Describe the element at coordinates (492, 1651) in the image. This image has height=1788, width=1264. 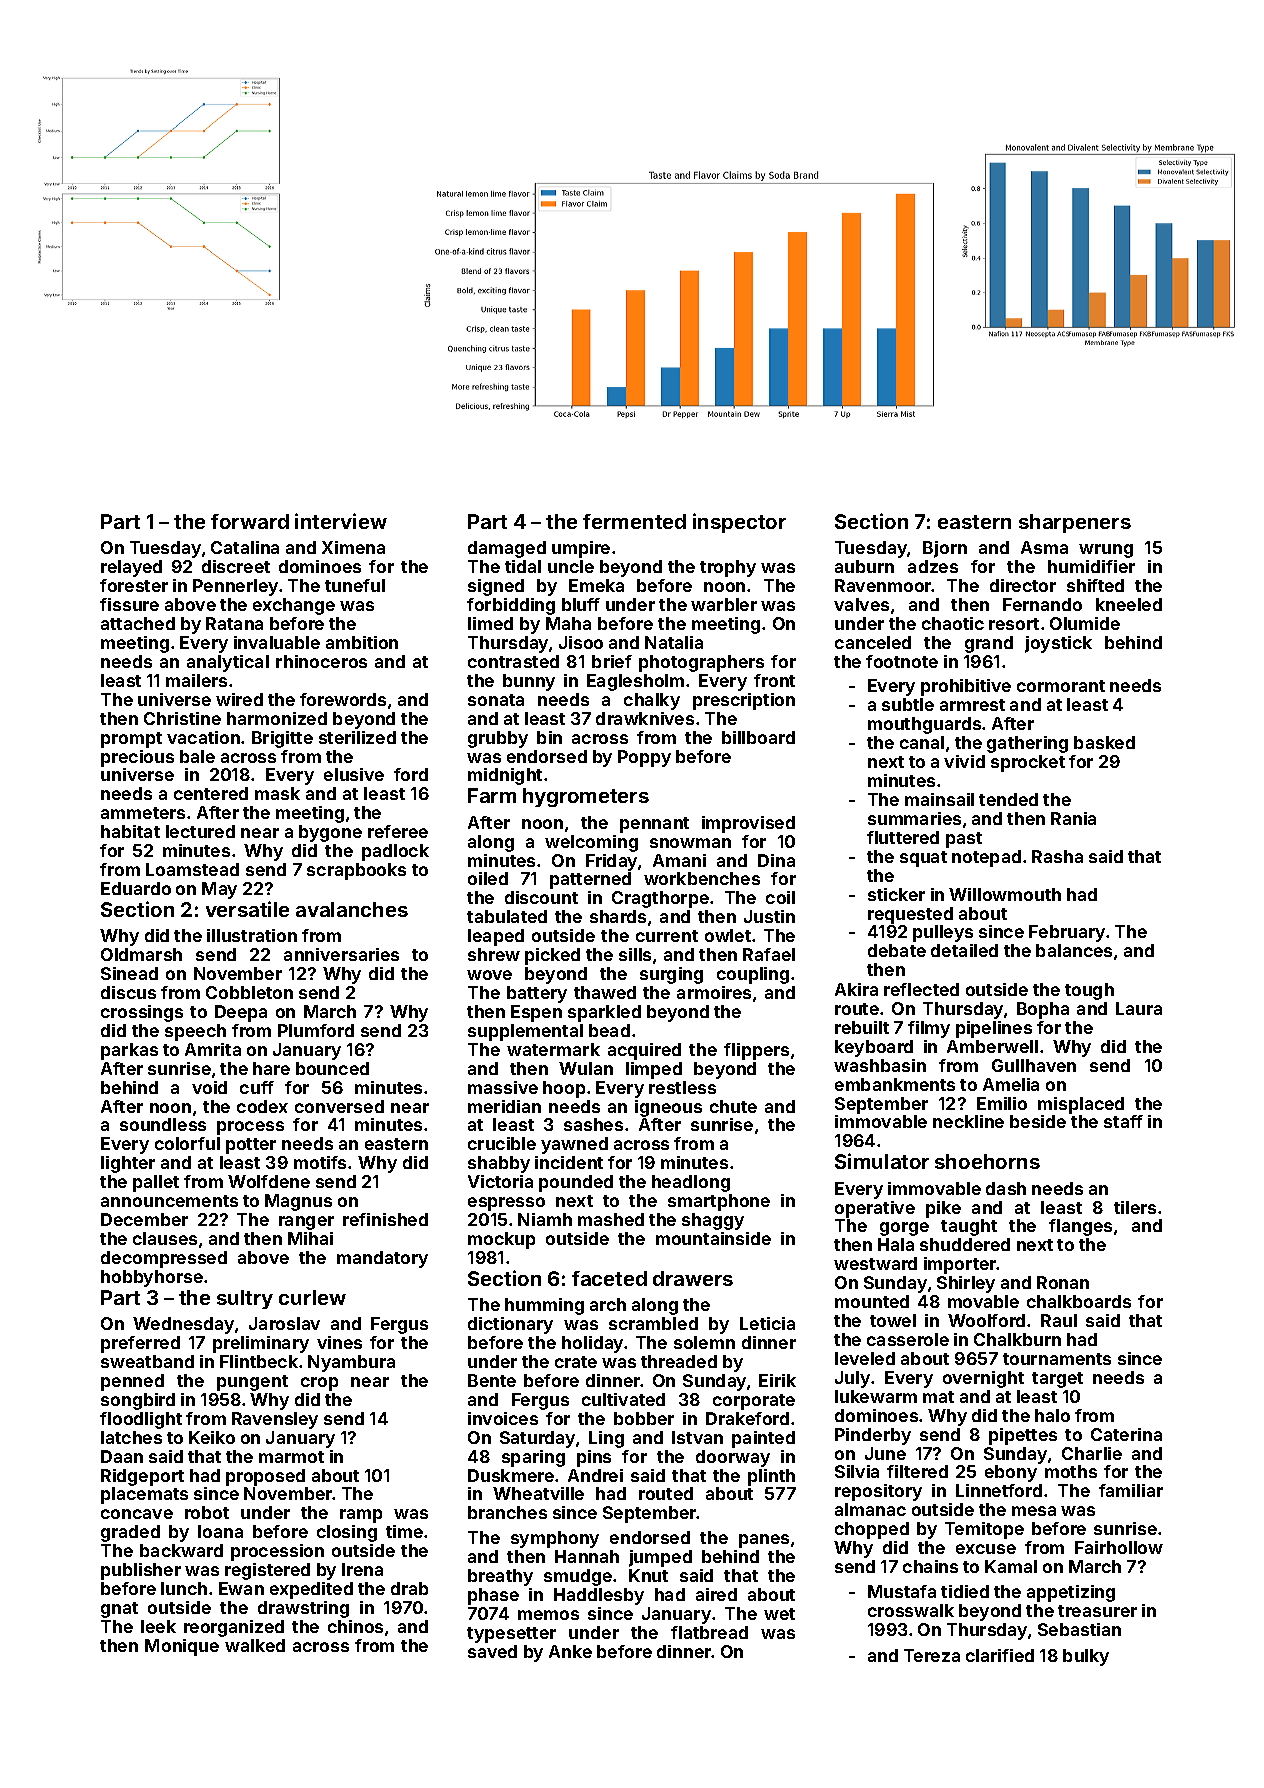
I see `saved` at that location.
